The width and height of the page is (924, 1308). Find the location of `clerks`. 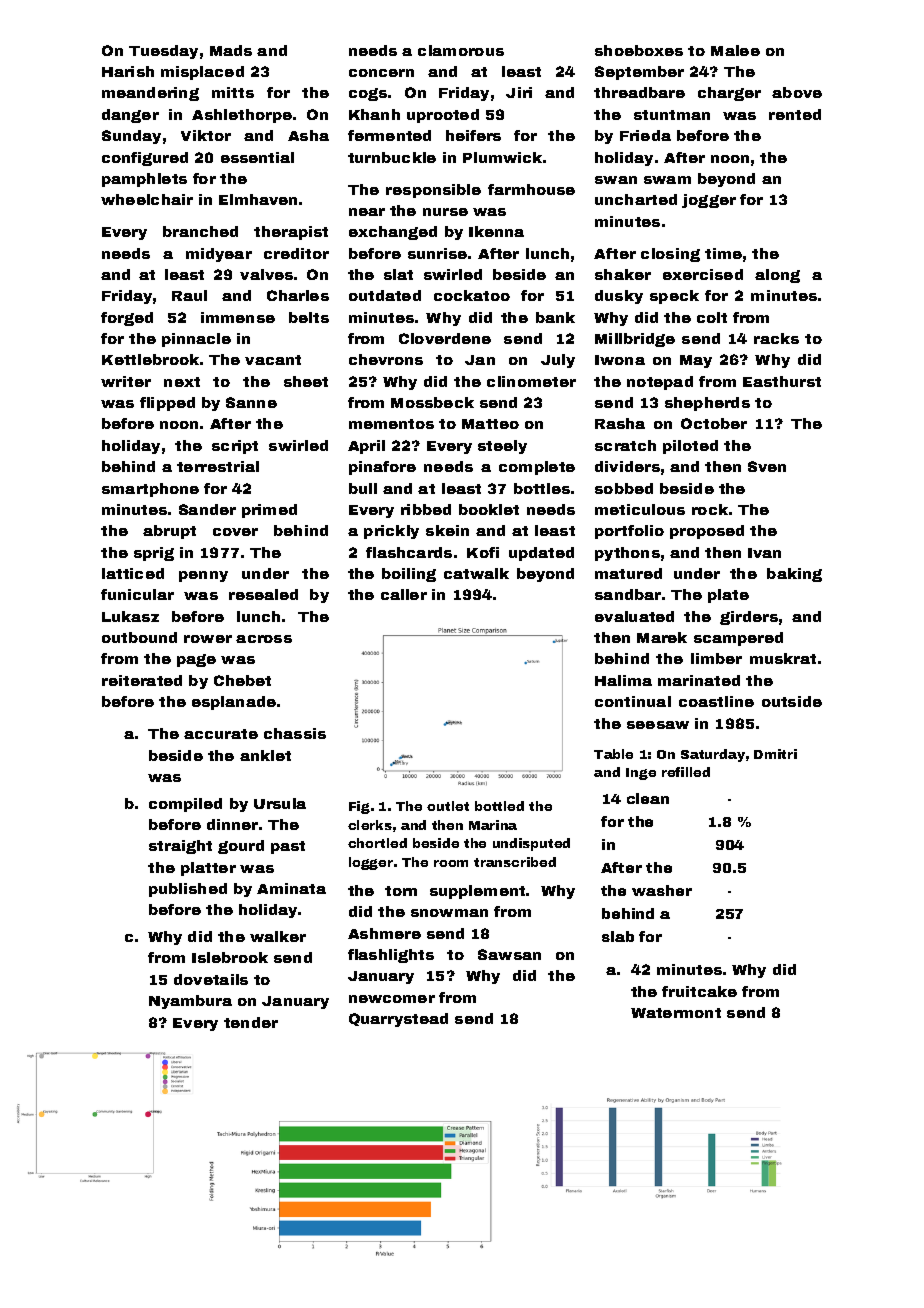

clerks is located at coordinates (370, 825).
